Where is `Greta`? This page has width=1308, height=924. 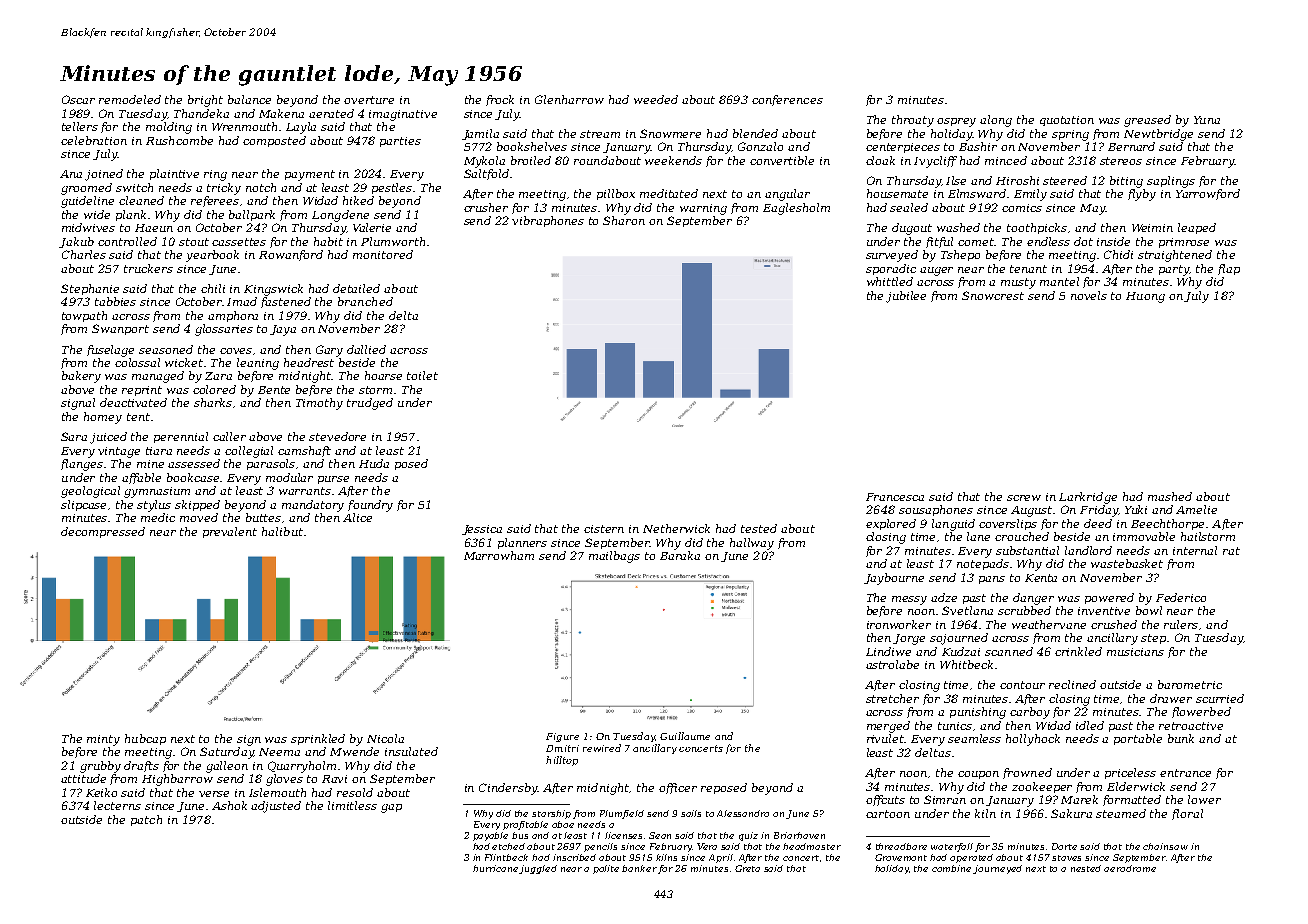 Greta is located at coordinates (747, 868).
